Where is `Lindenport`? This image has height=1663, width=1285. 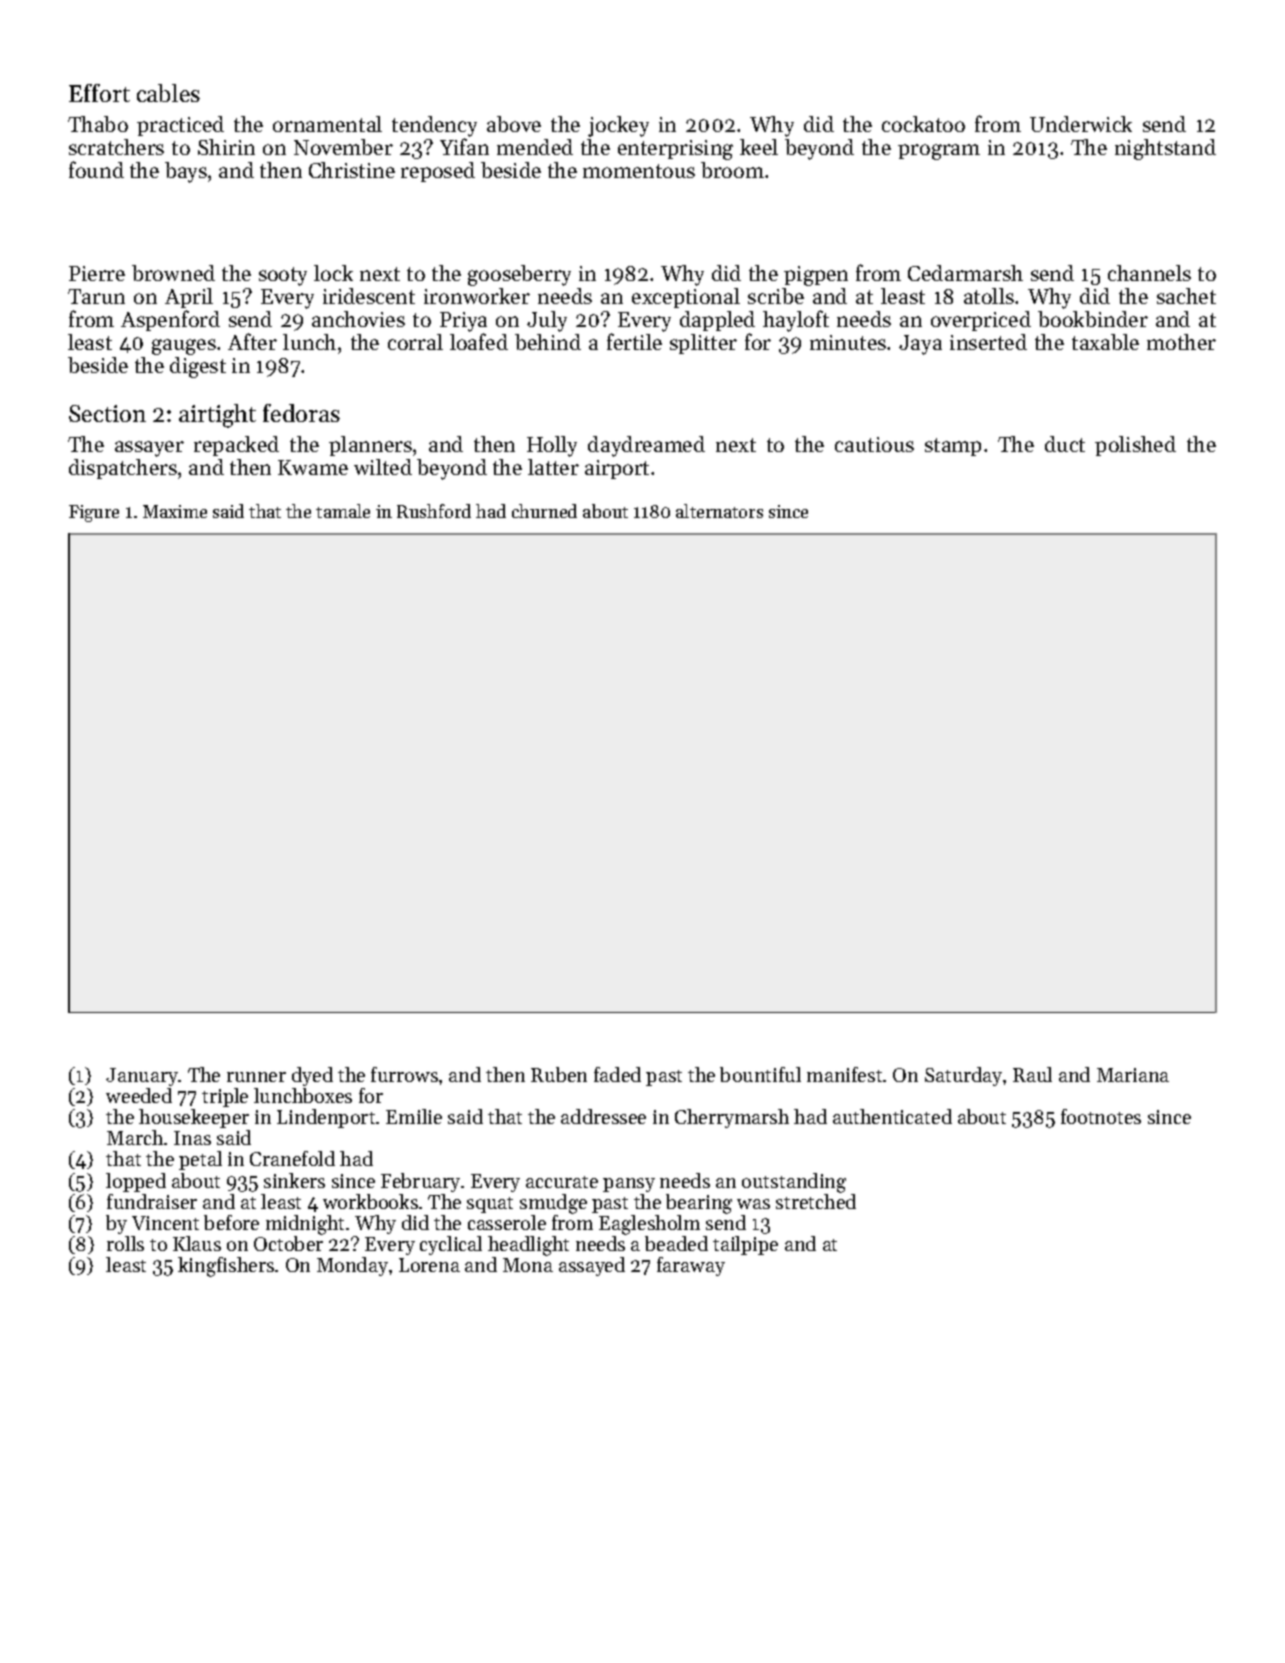 Lindenport is located at coordinates (326, 1118).
